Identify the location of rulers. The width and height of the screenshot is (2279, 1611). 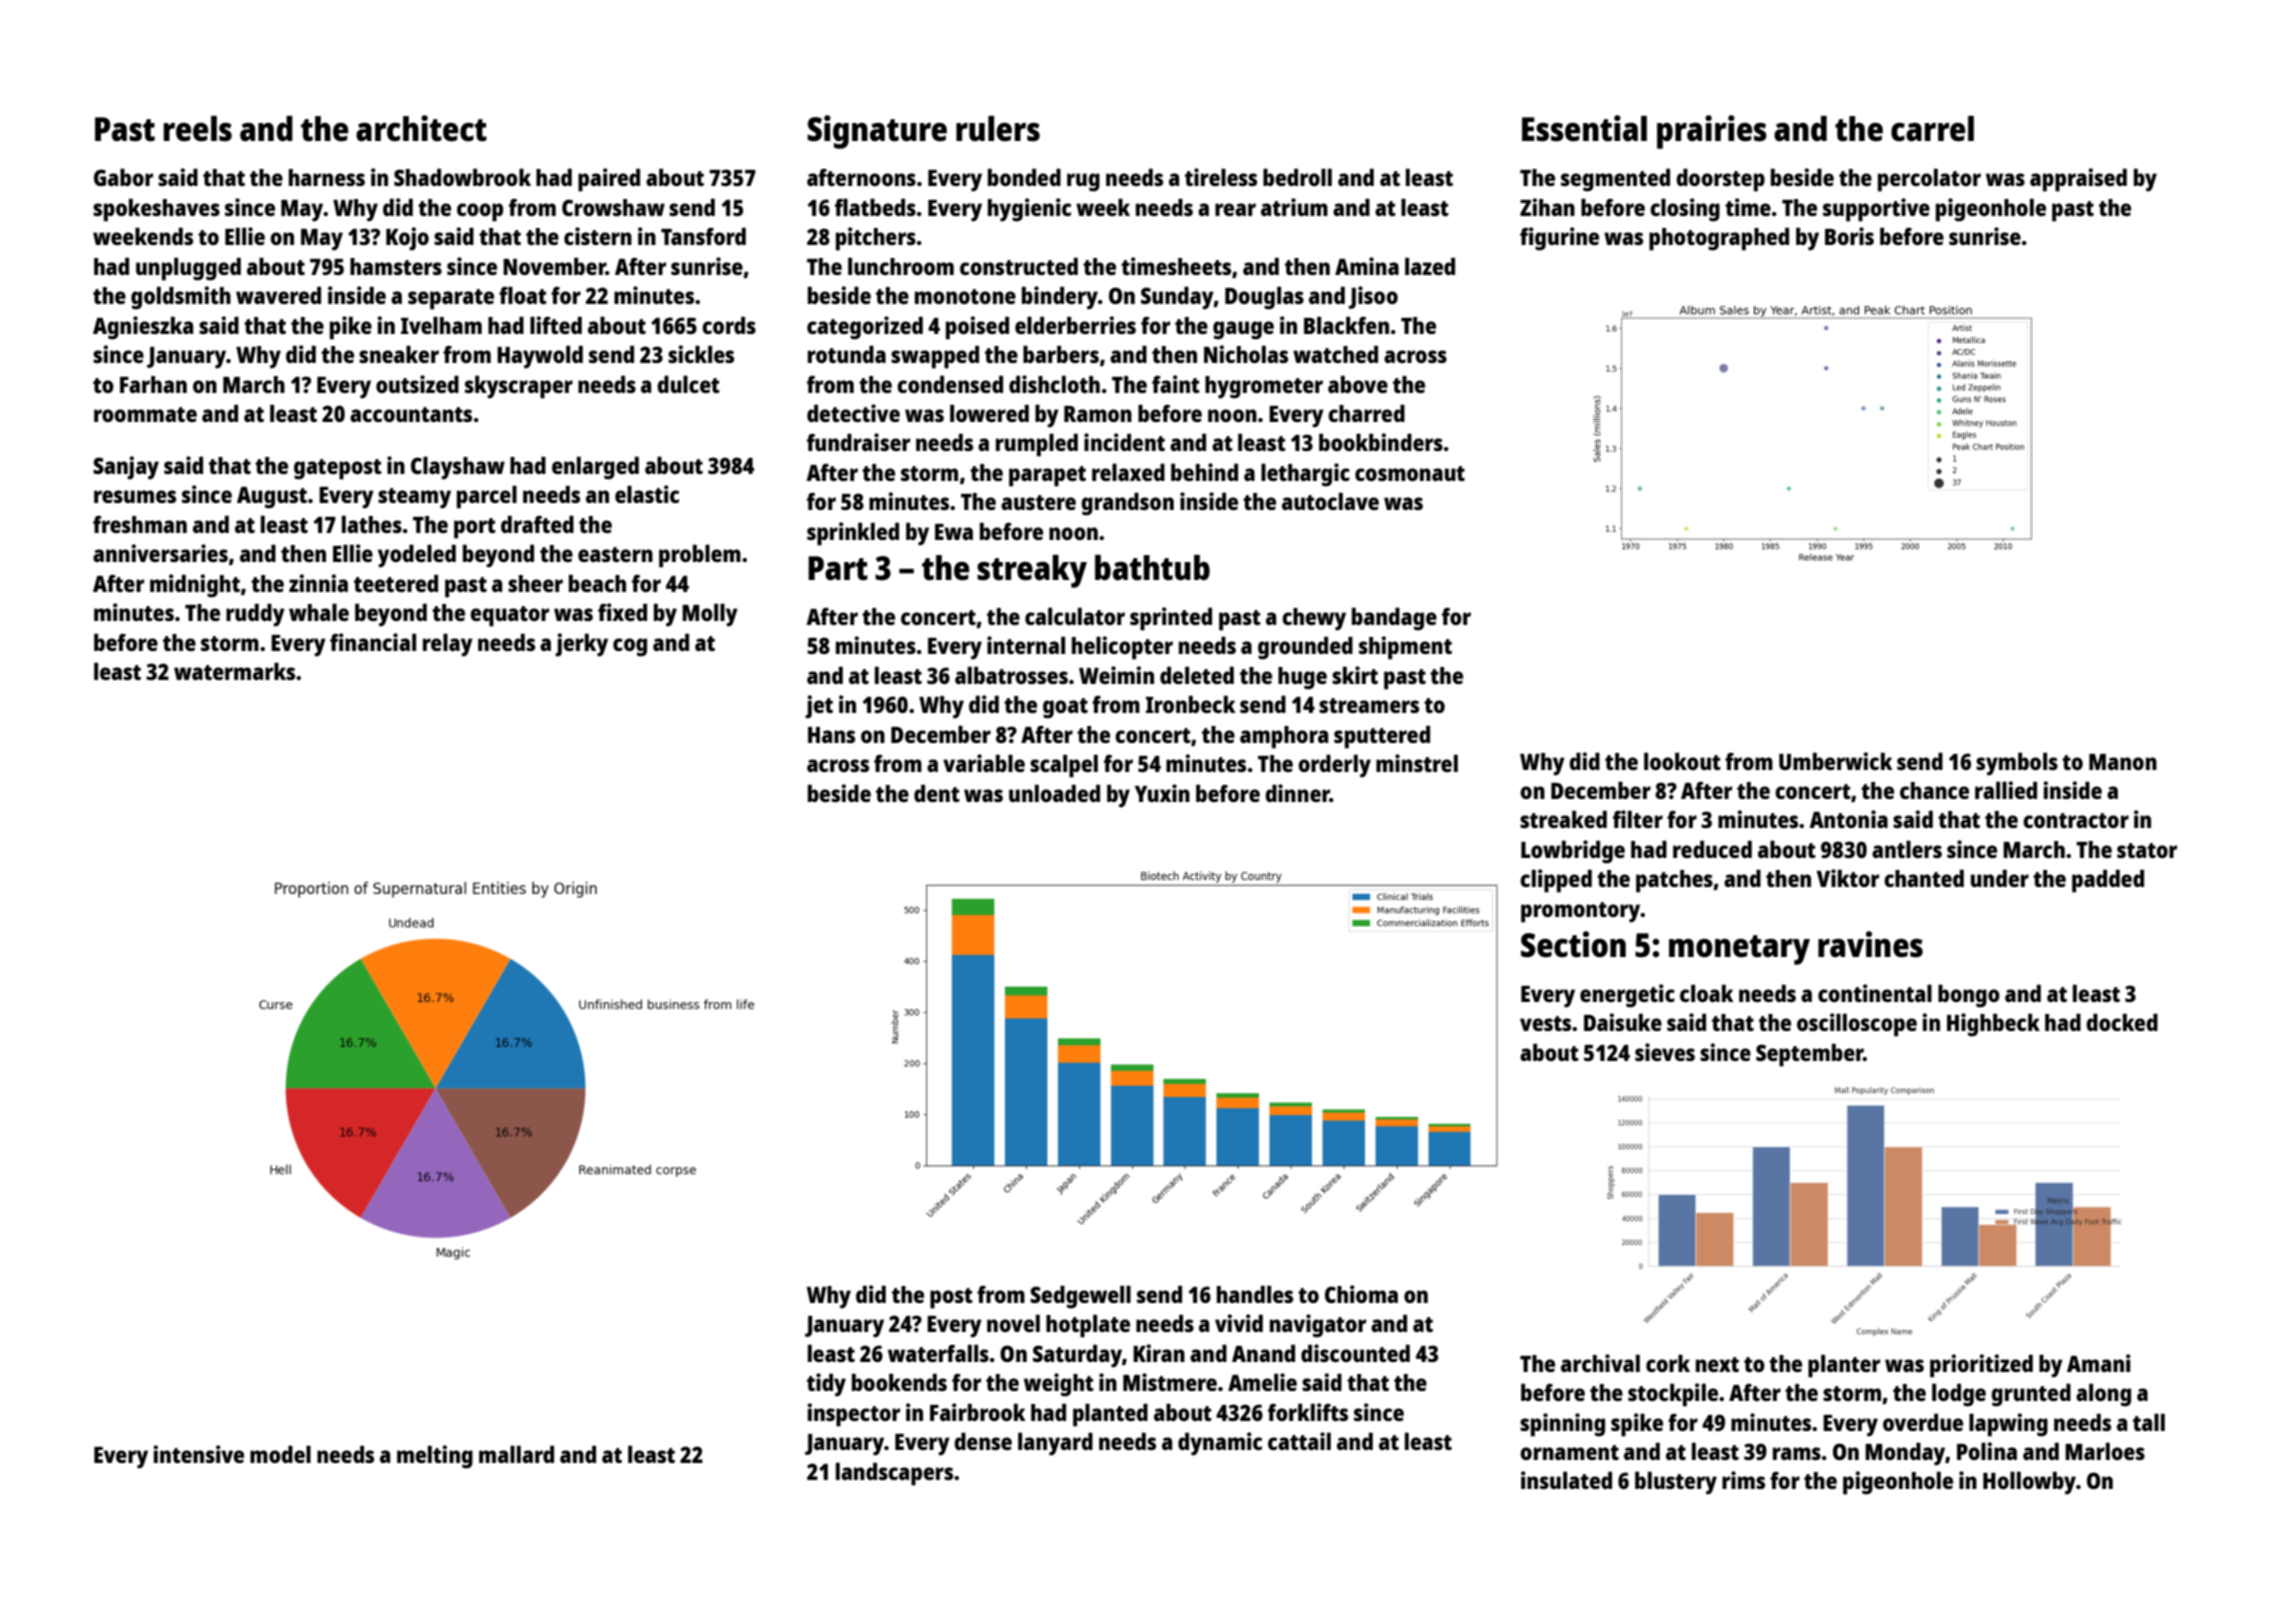
(998, 129).
